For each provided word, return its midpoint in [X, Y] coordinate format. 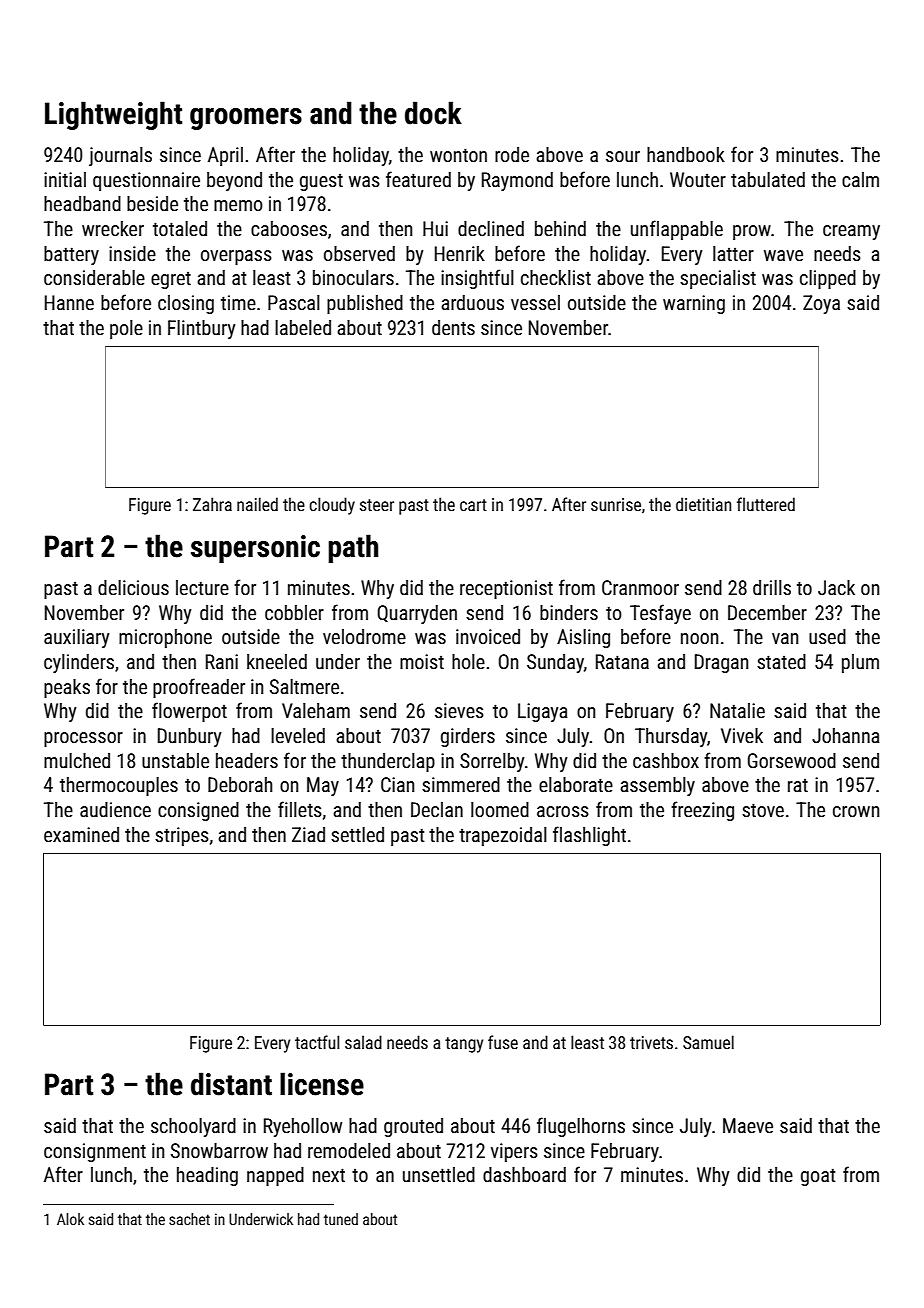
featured [418, 179]
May [323, 786]
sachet [189, 1219]
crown [856, 811]
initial [65, 179]
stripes [182, 836]
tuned [341, 1219]
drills [772, 587]
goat [818, 1177]
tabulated [768, 179]
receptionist [506, 589]
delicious [133, 587]
